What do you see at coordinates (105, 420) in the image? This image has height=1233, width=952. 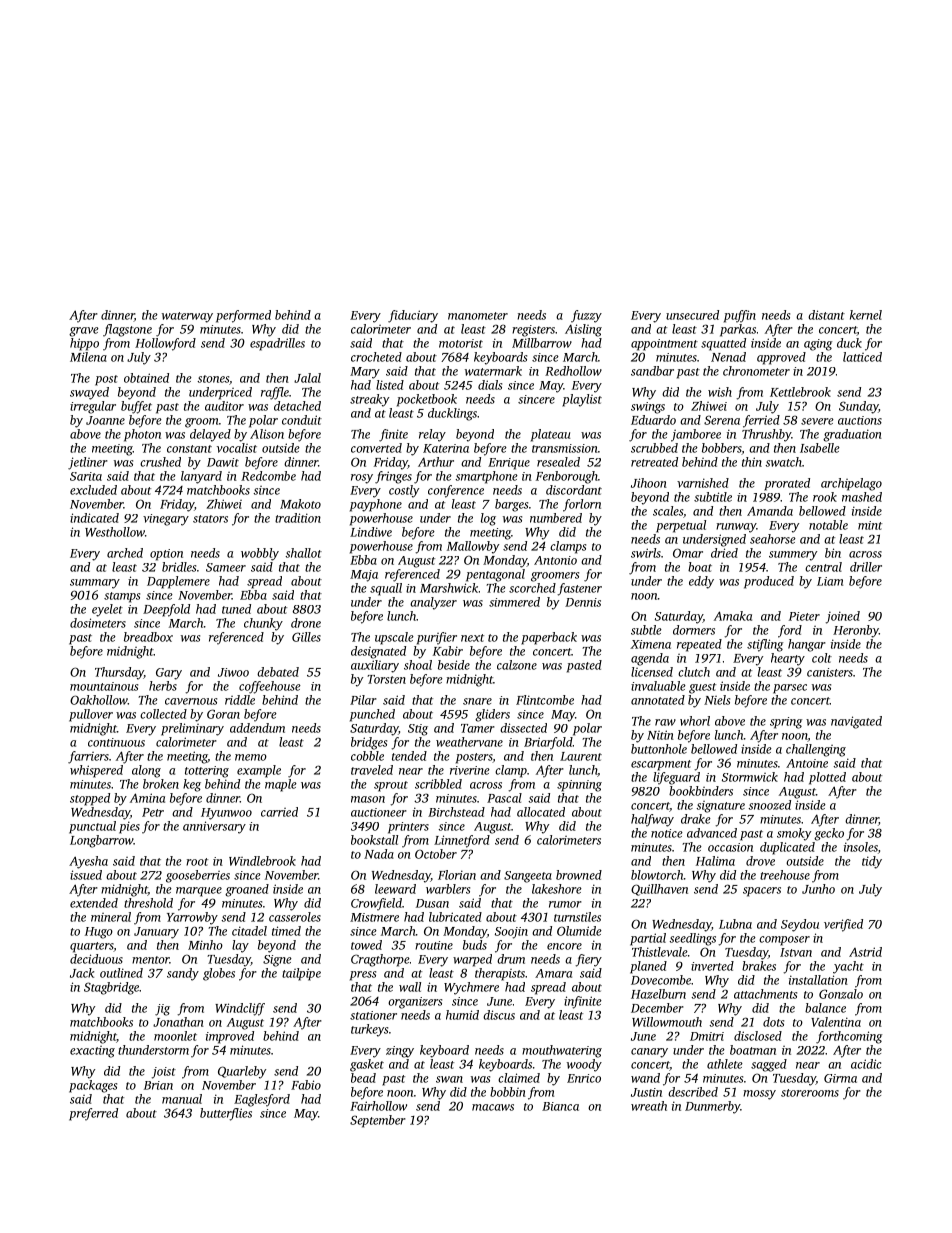 I see `Joanne` at bounding box center [105, 420].
